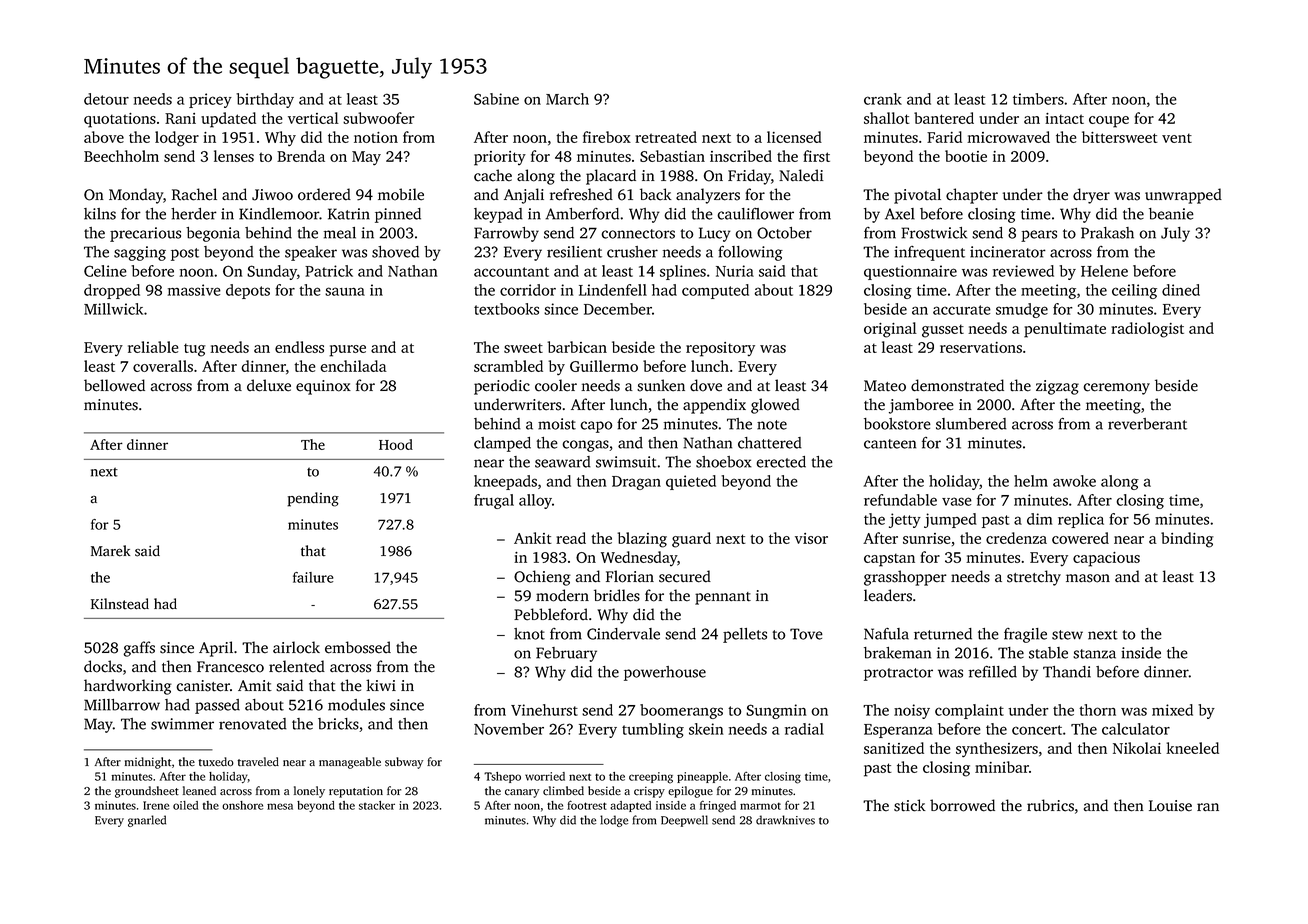  What do you see at coordinates (121, 156) in the image?
I see `Beechholm` at bounding box center [121, 156].
